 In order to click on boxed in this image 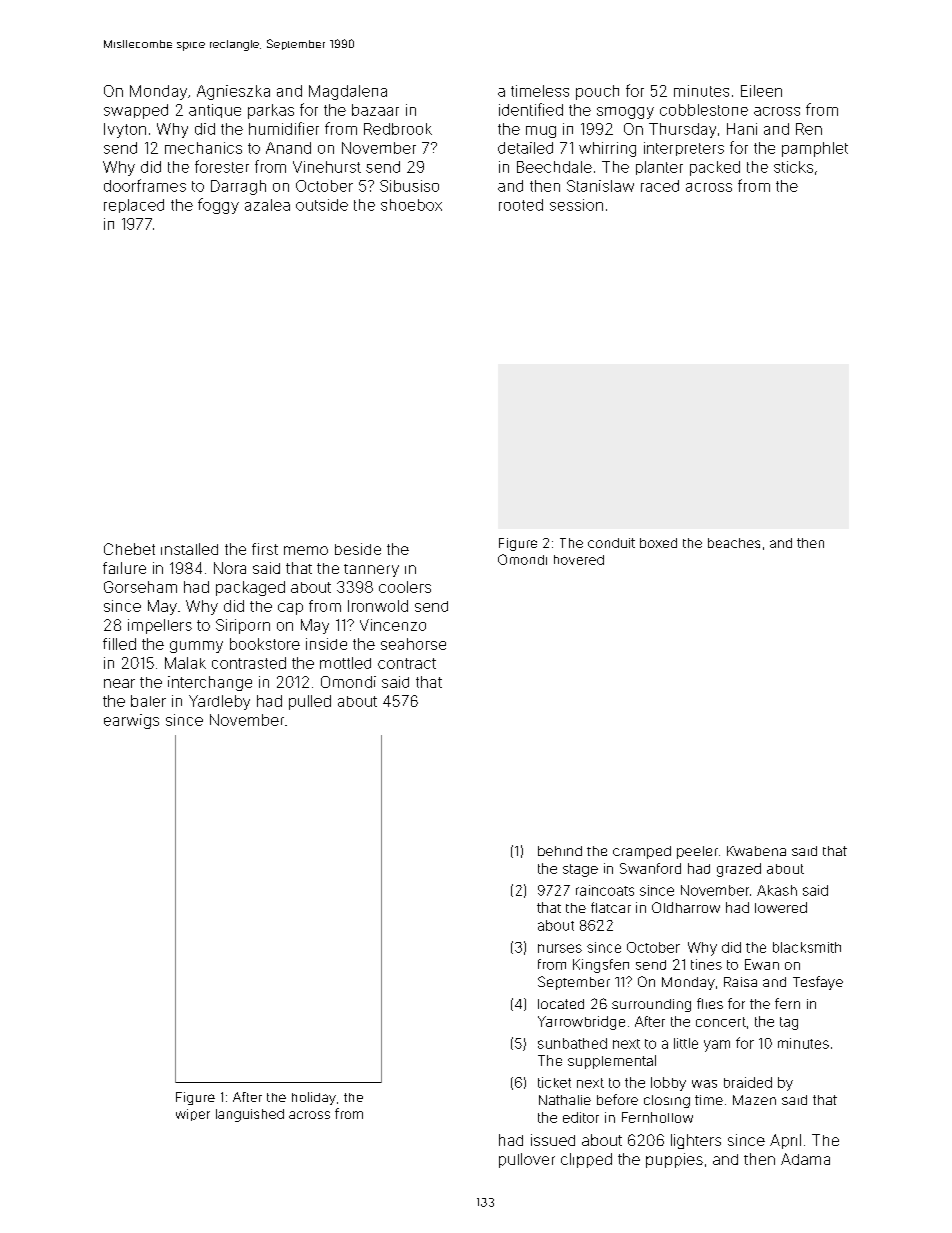, I will do `click(658, 543)`.
